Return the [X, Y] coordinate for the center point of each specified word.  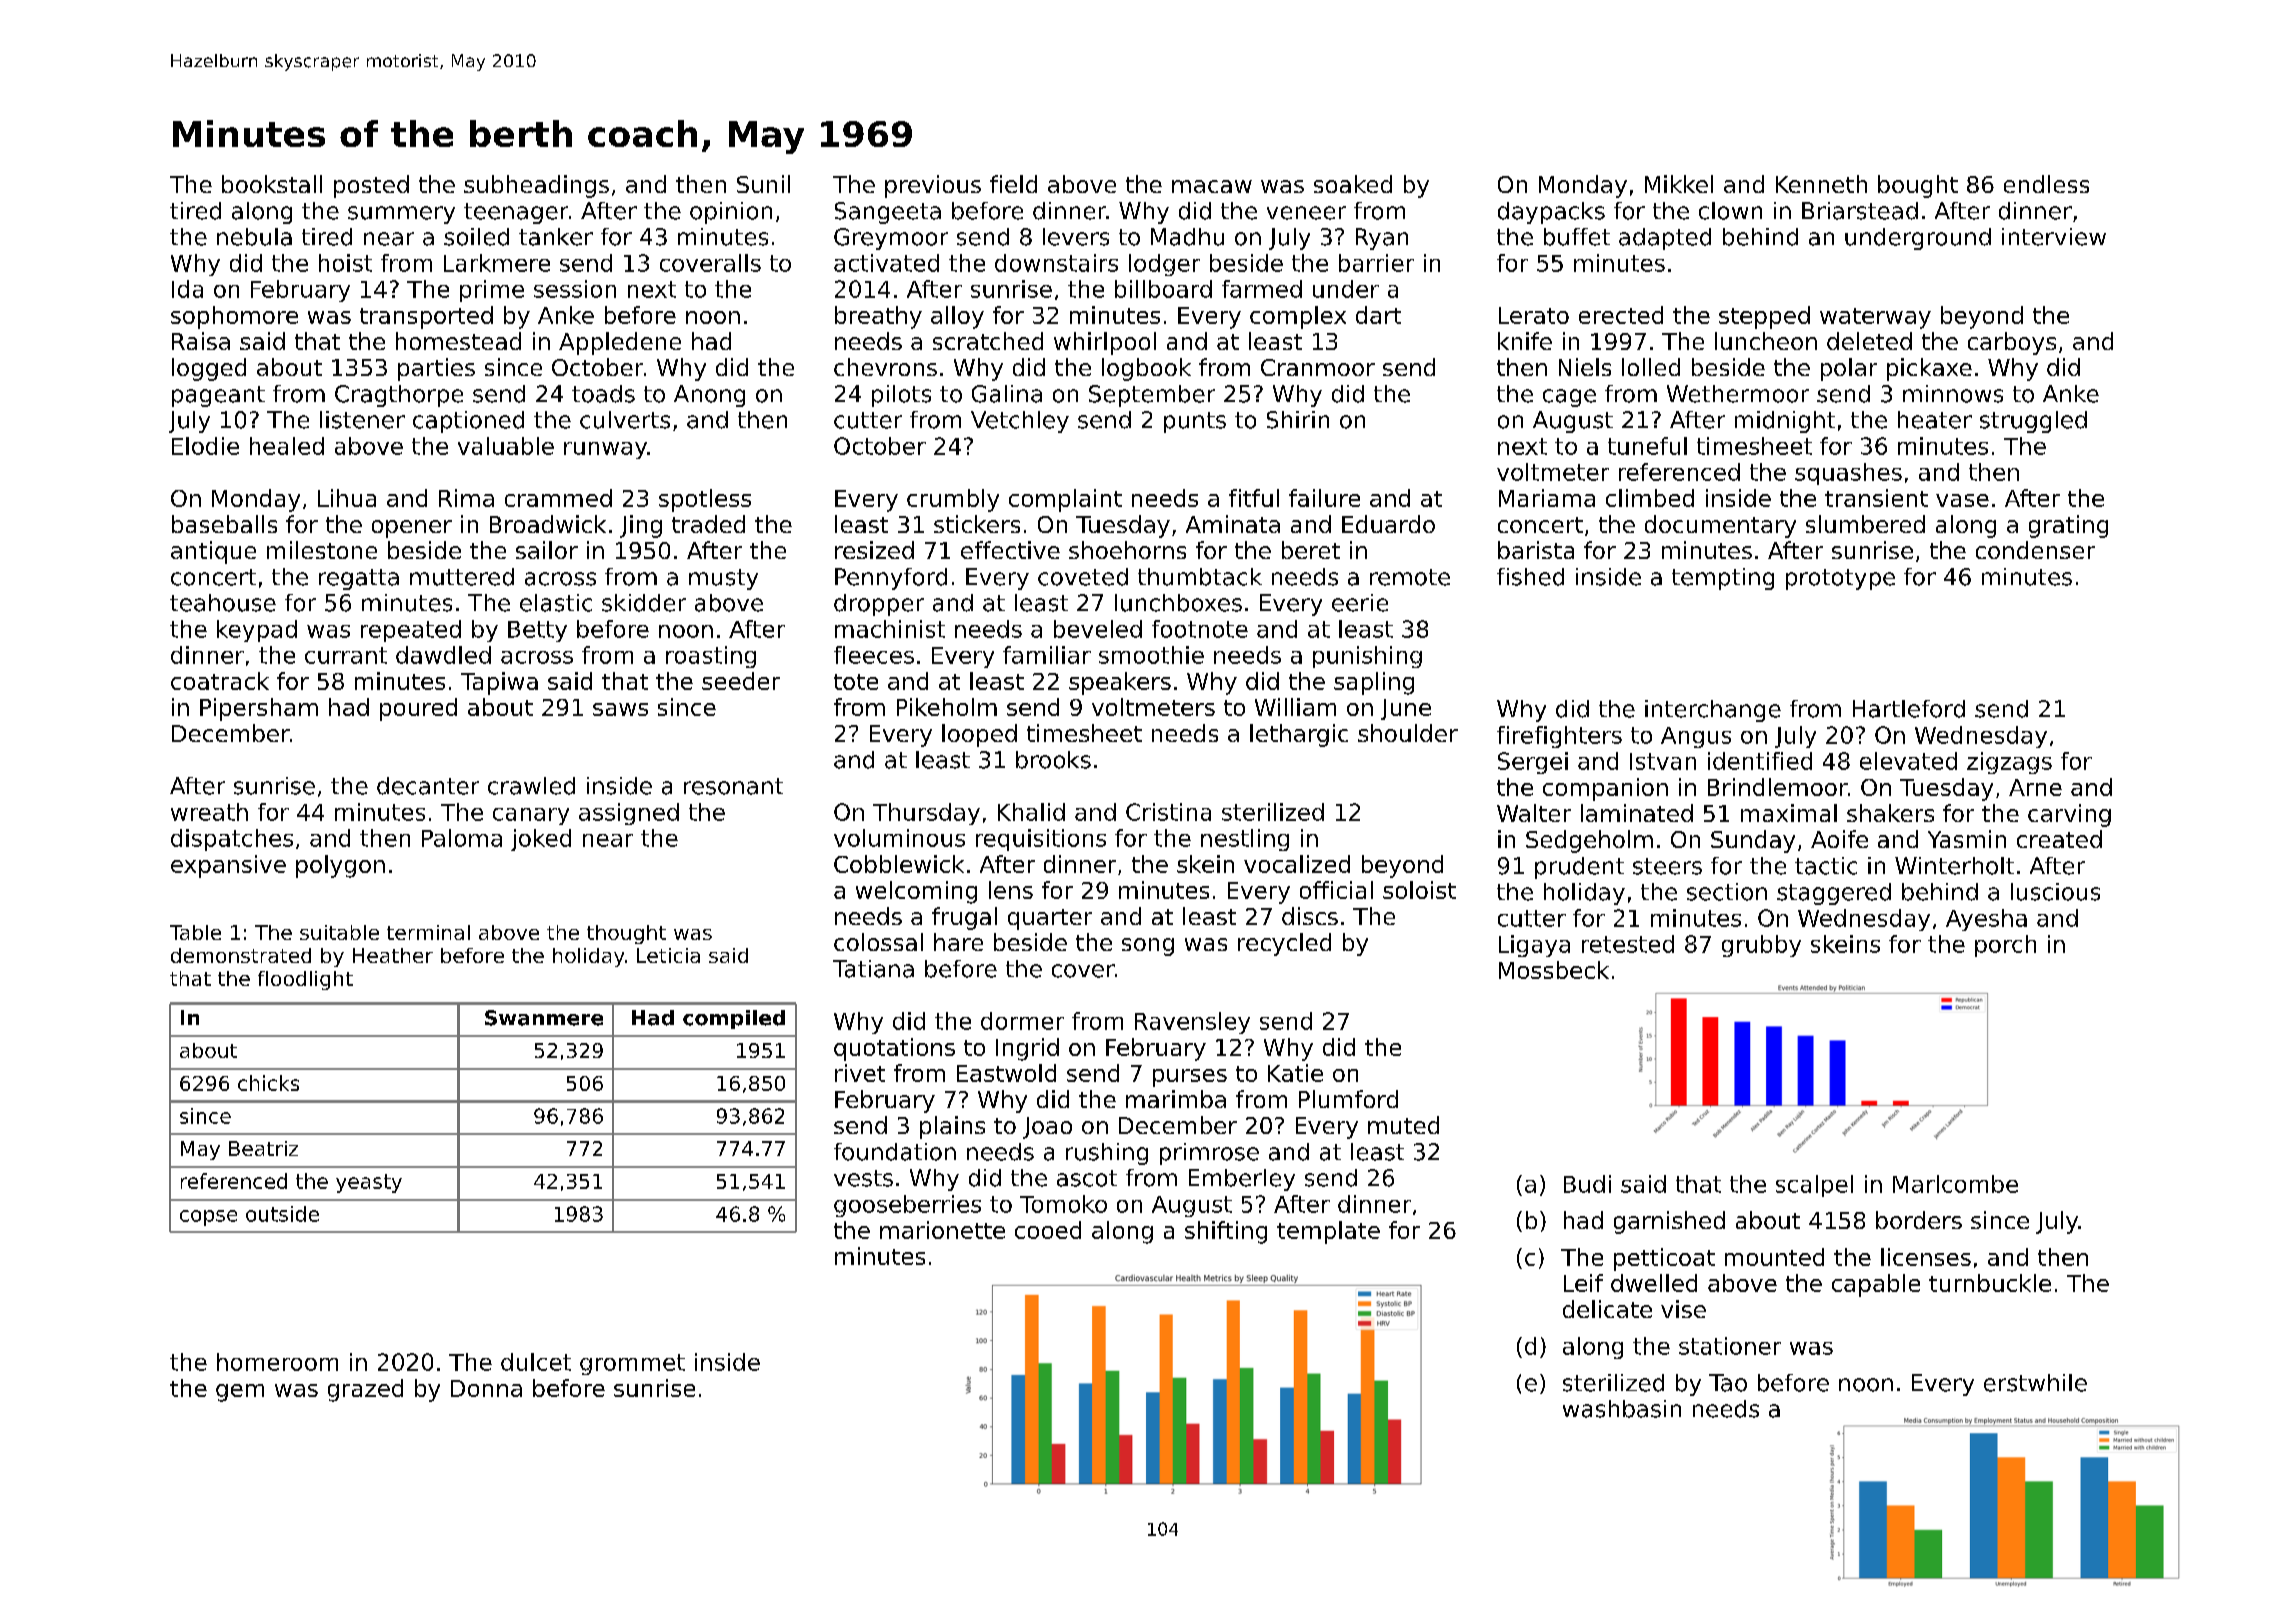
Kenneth [1821, 184]
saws [620, 709]
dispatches [232, 840]
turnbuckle [1990, 1283]
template [1328, 1232]
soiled [476, 237]
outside [282, 1214]
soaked [1353, 184]
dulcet [536, 1362]
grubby [1761, 946]
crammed [558, 498]
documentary [1720, 526]
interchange [1713, 711]
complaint [1065, 500]
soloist [1419, 890]
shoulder [1408, 733]
